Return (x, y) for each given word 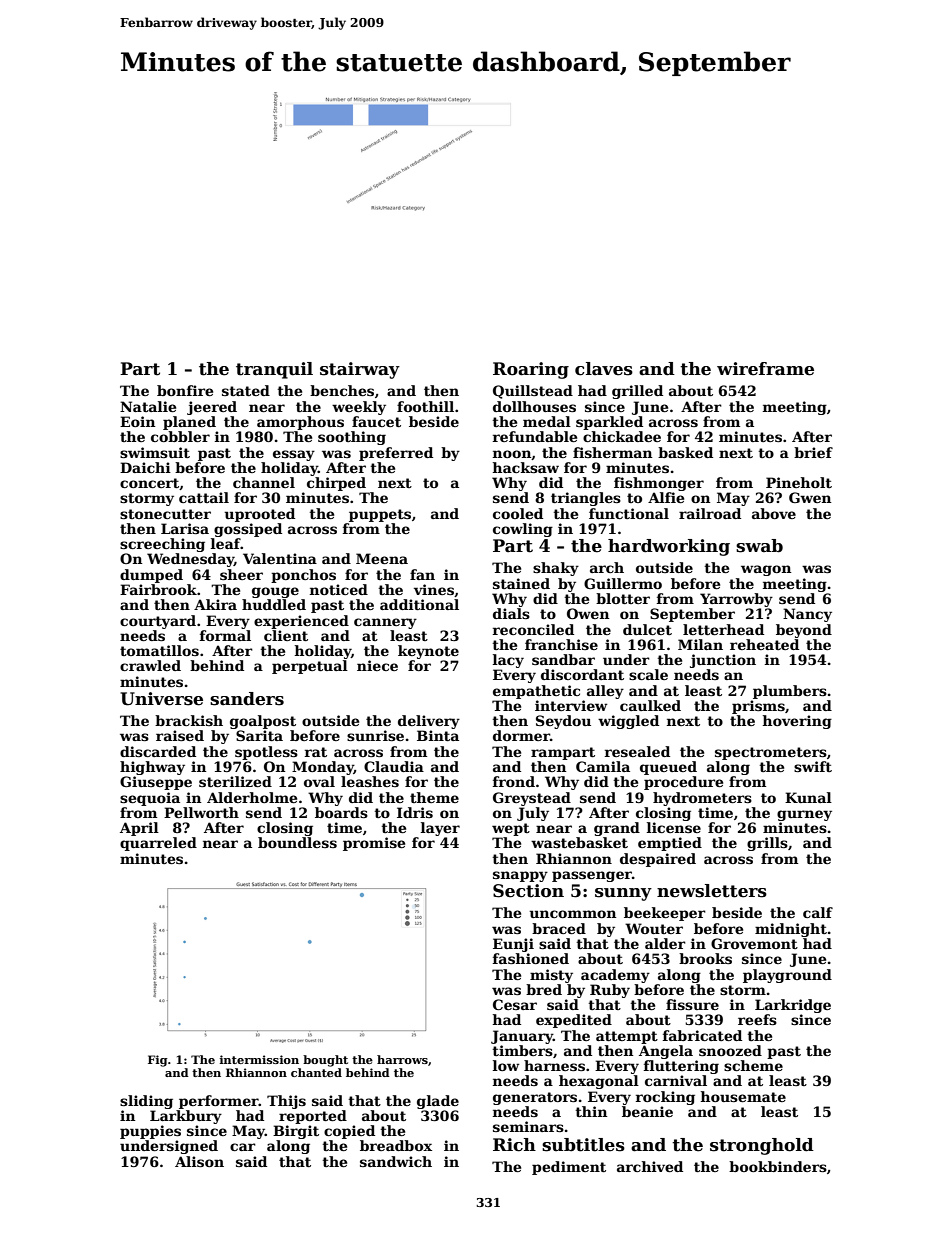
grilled (637, 392)
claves (604, 369)
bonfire (185, 390)
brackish (189, 720)
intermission (259, 1059)
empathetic (536, 692)
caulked (650, 705)
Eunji (513, 945)
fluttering (681, 1067)
